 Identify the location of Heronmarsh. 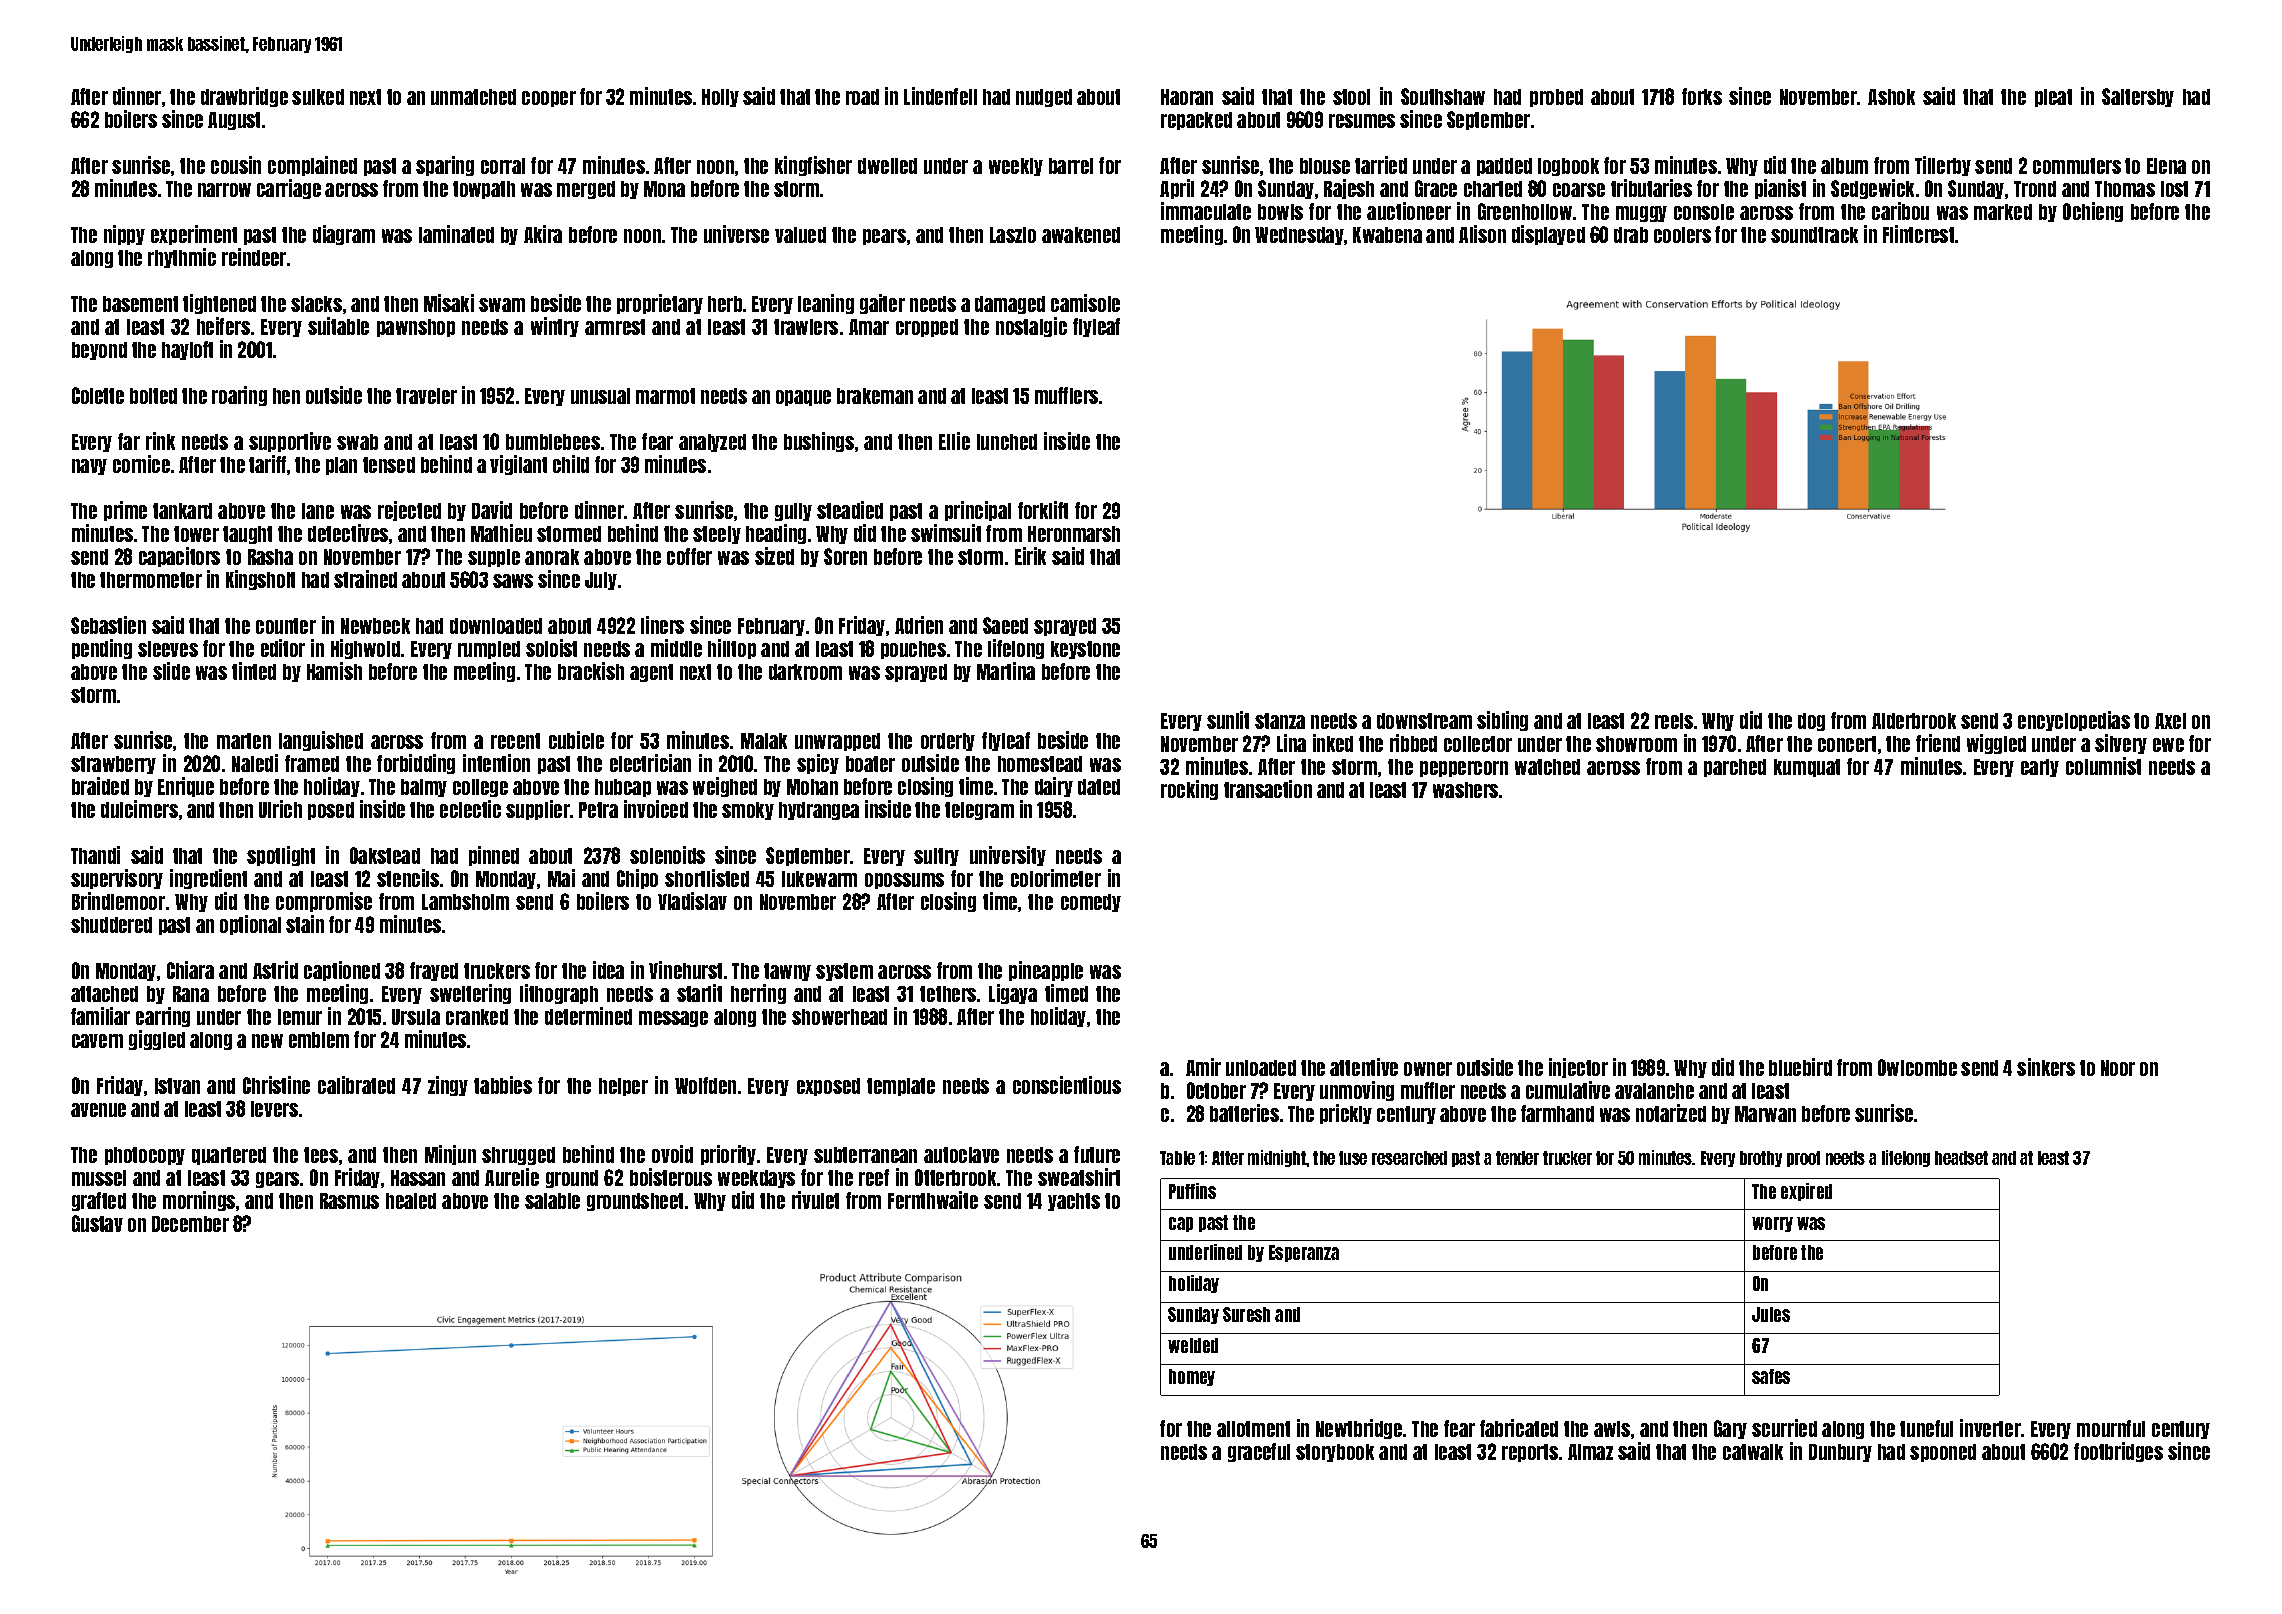
(1074, 534).
